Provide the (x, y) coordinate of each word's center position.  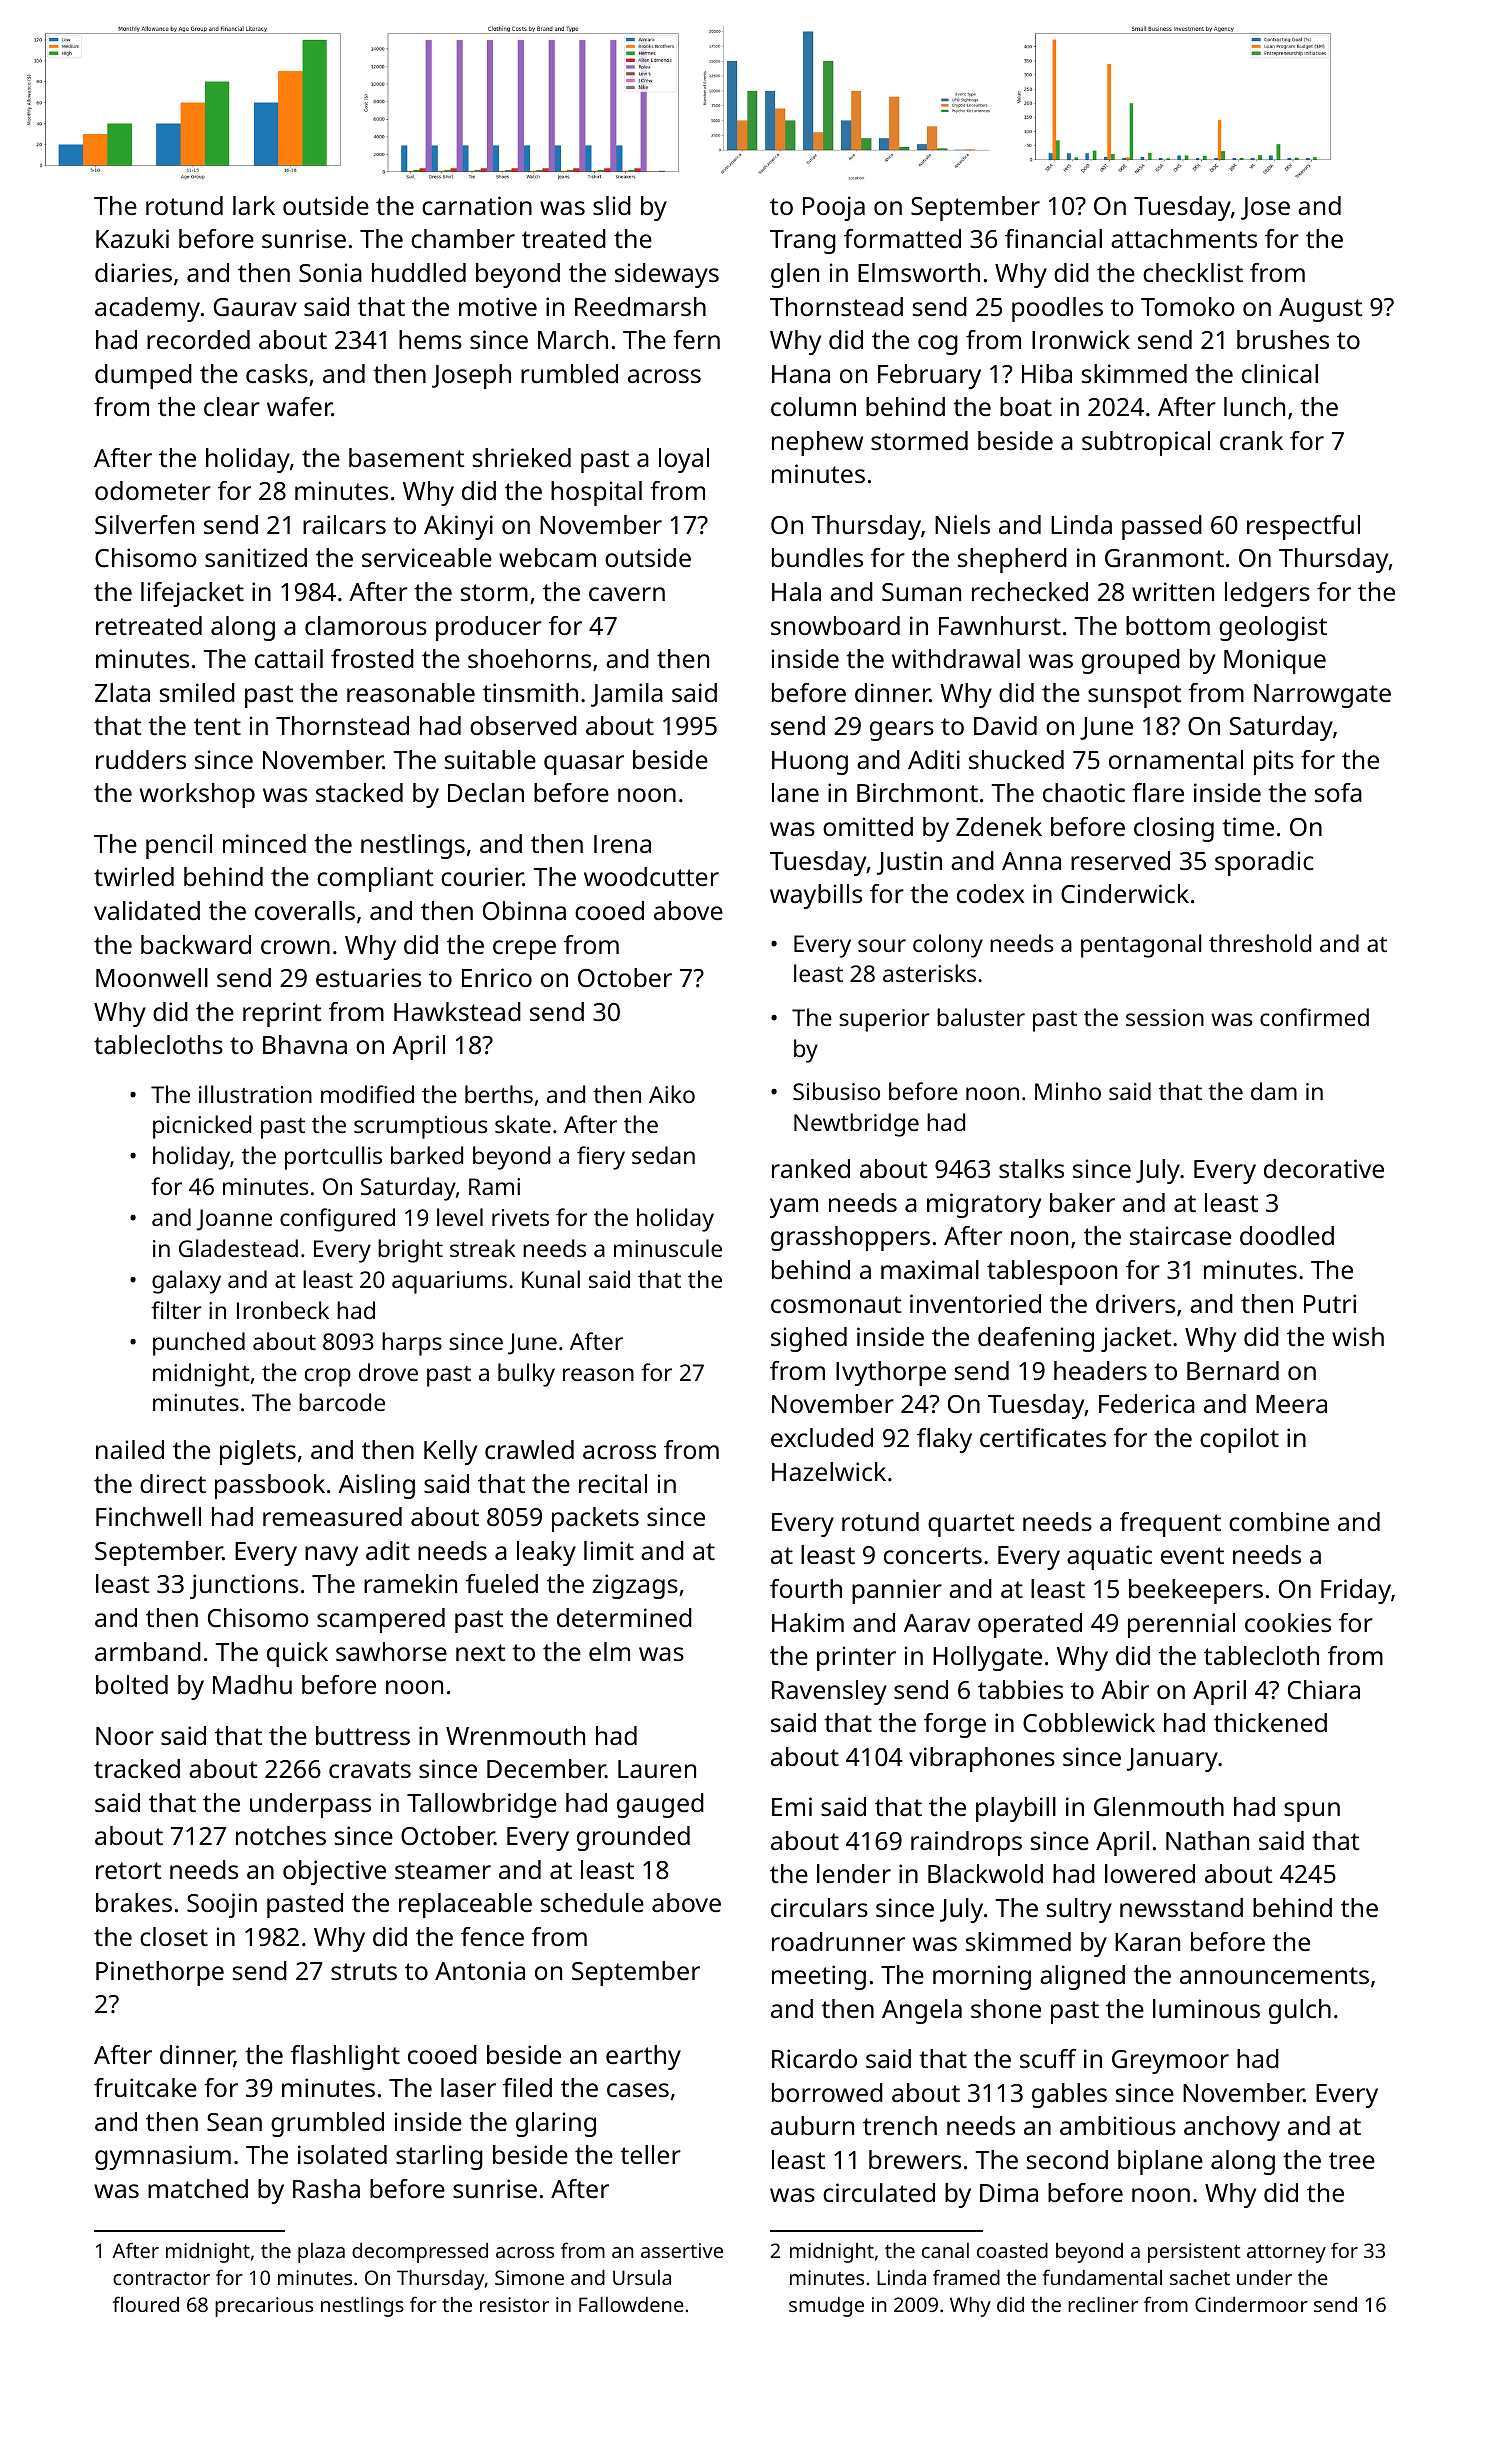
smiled (197, 692)
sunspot (1134, 696)
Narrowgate (1322, 696)
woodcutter (651, 876)
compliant (375, 879)
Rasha (326, 2188)
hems (430, 339)
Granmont (1164, 558)
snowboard (835, 625)
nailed (130, 1449)
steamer (443, 1870)
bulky (526, 1375)
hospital (596, 493)
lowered (1150, 1873)
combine (1279, 1521)
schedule (592, 1902)
